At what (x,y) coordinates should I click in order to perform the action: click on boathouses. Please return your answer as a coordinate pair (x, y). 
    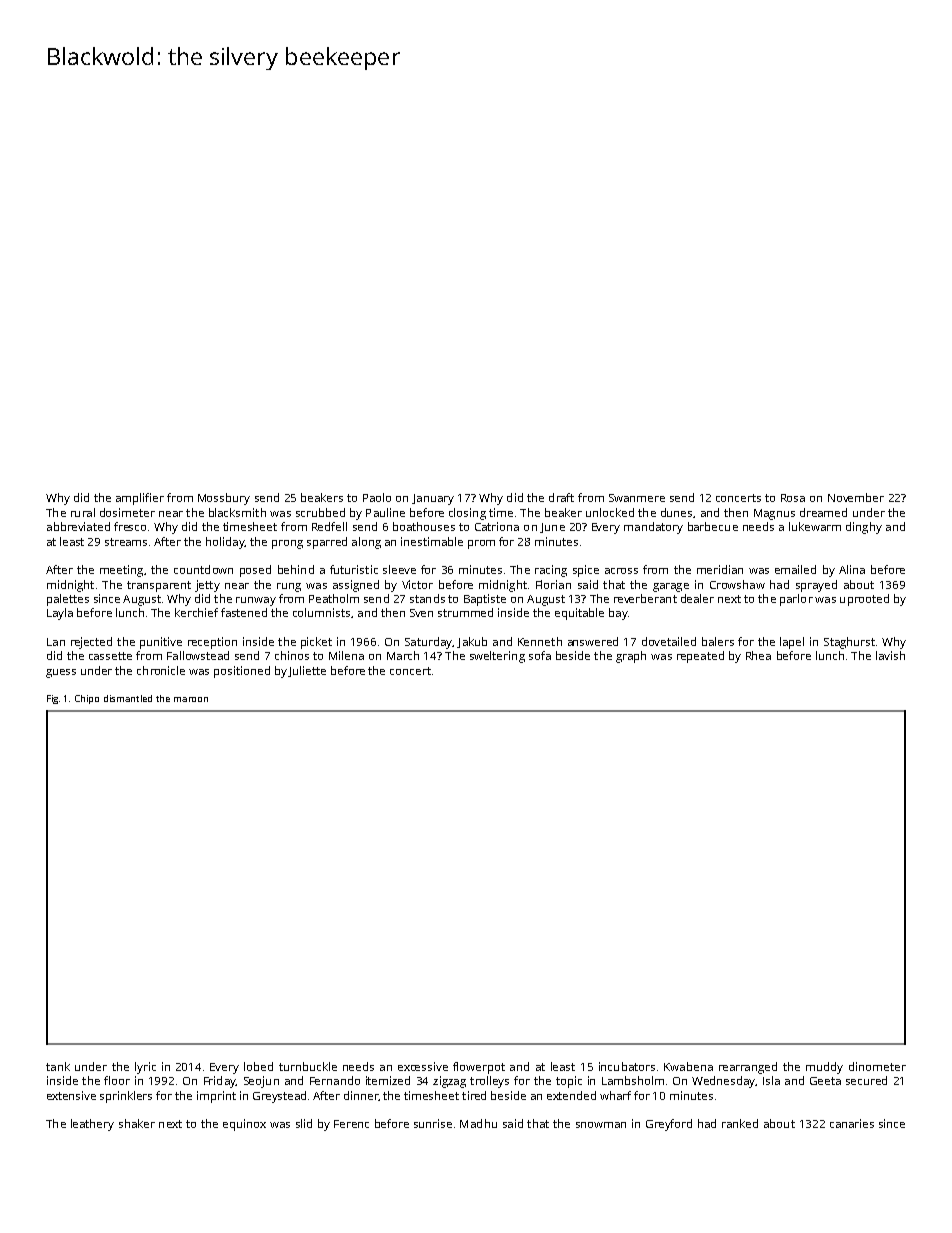
    Looking at the image, I should click on (424, 526).
